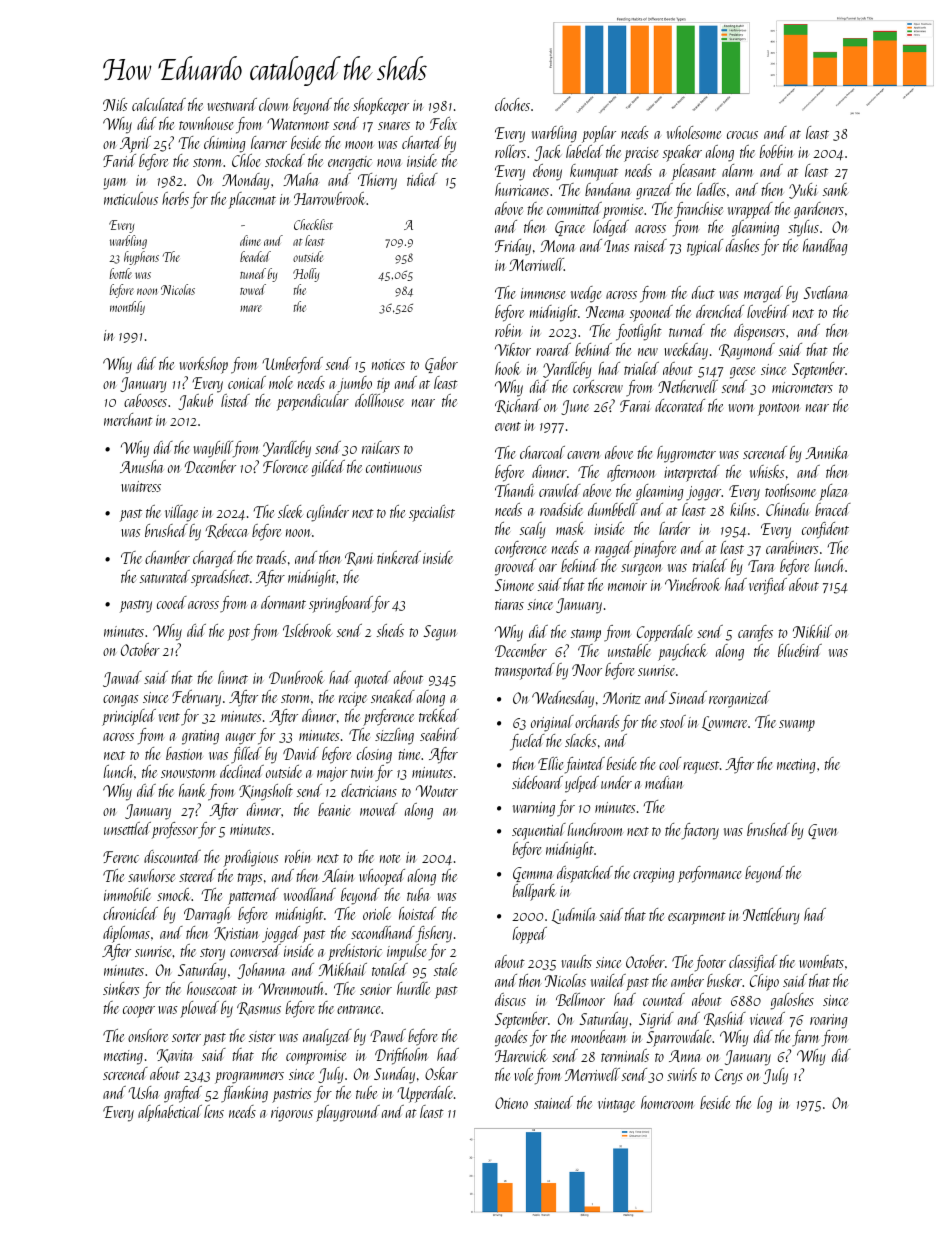 The width and height of the image is (952, 1233). Describe the element at coordinates (232, 104) in the image. I see `westward` at that location.
